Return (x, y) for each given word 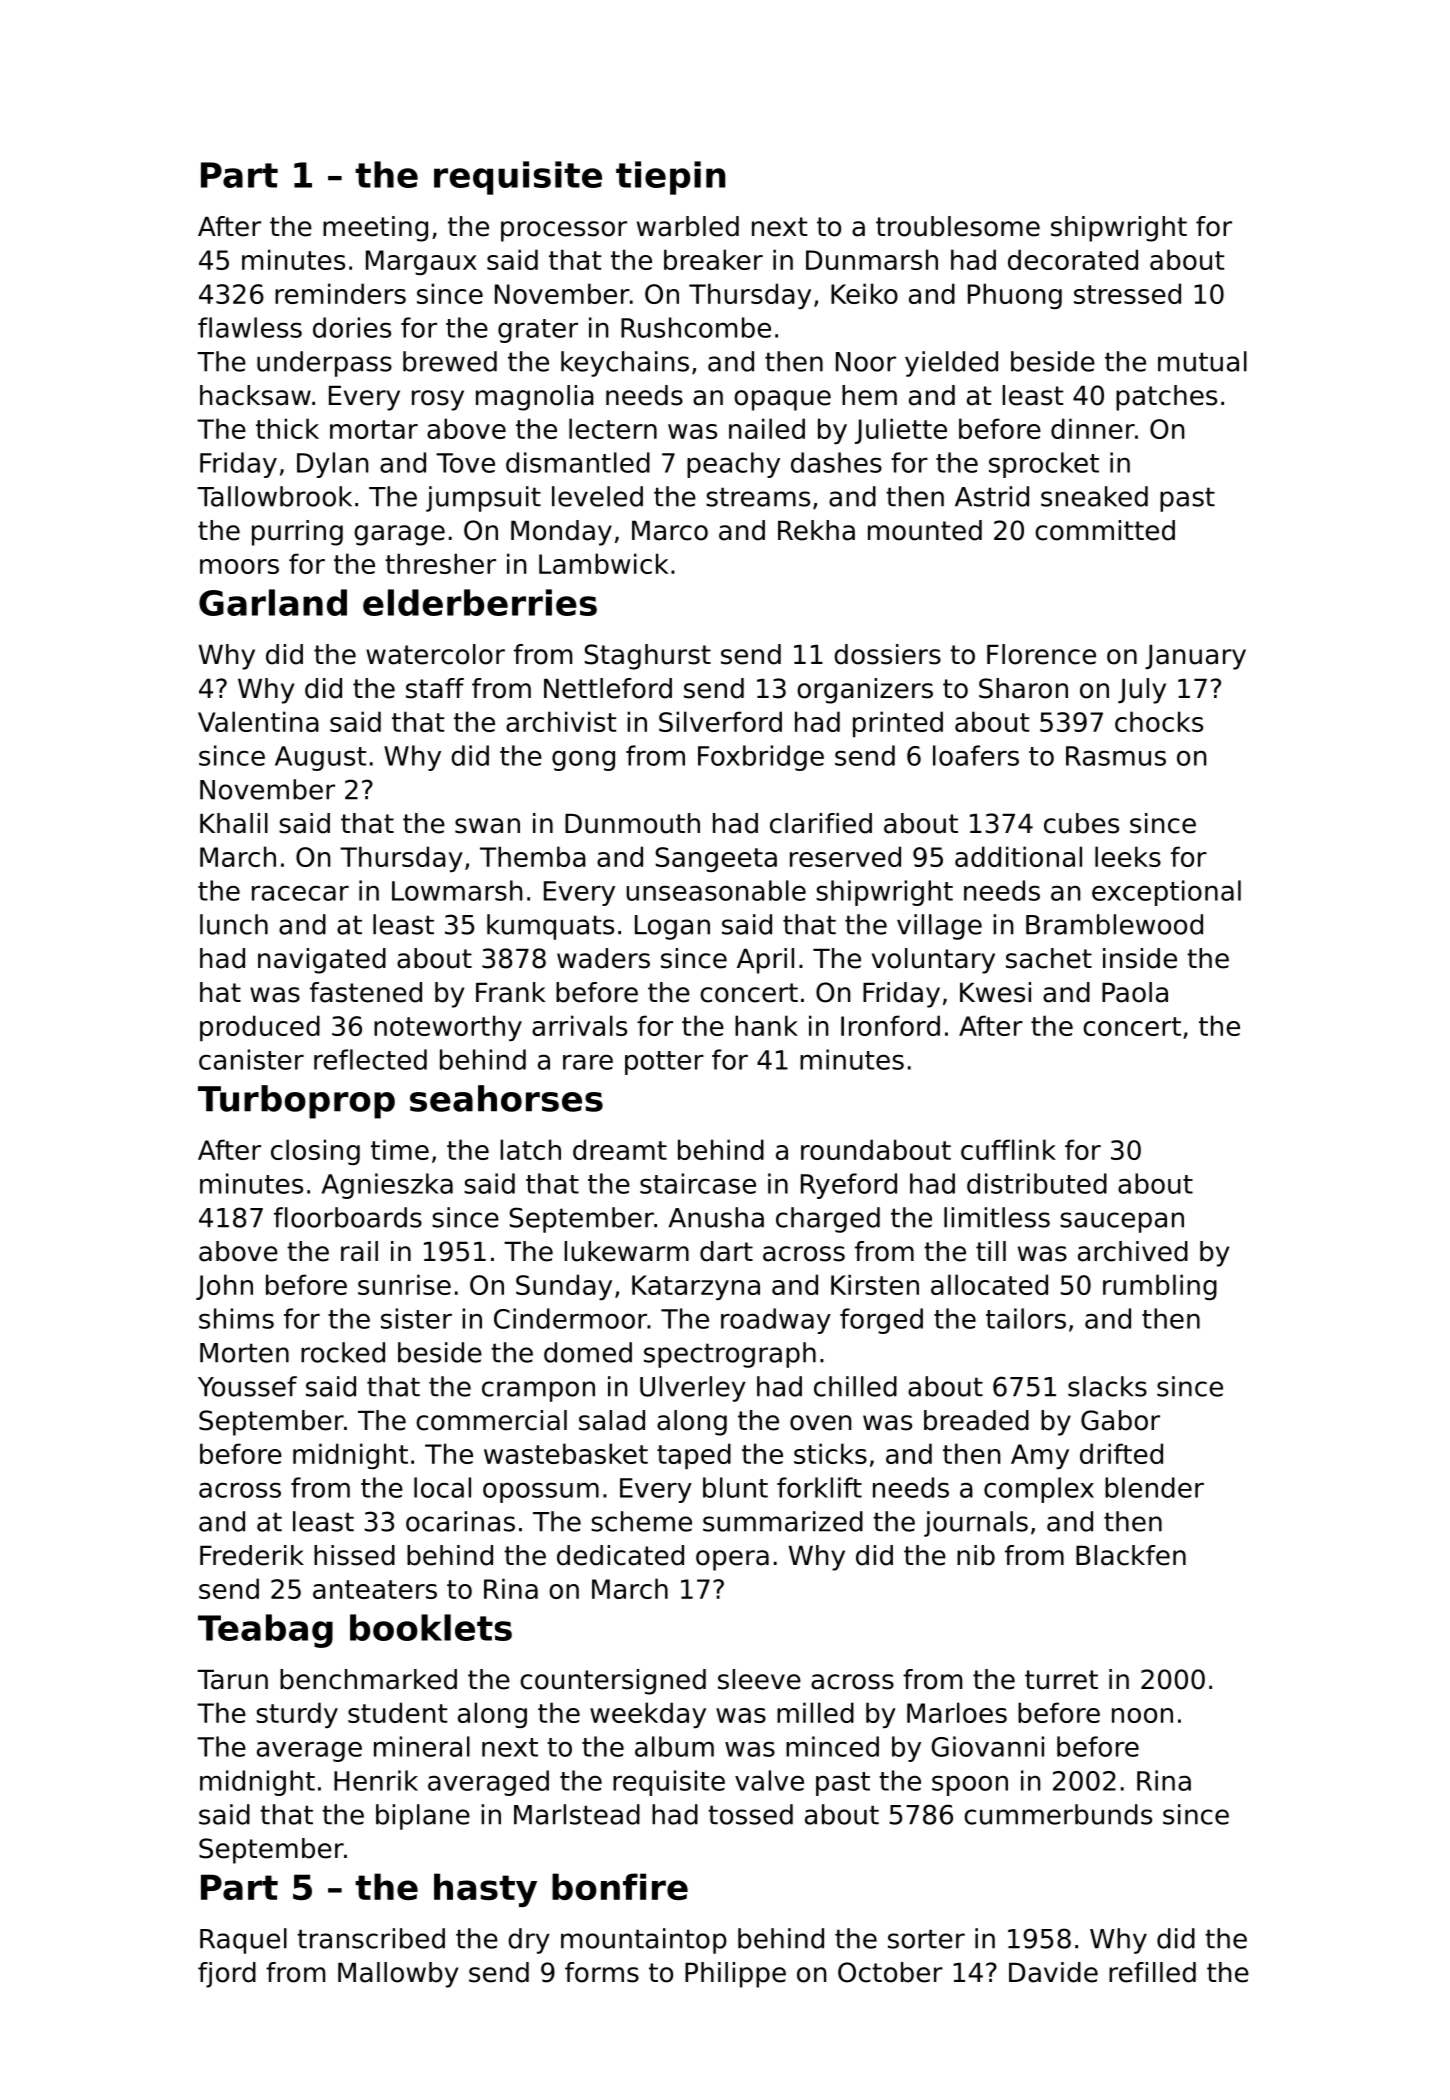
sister (416, 1318)
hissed (354, 1555)
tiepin (671, 178)
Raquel (243, 1941)
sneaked (1094, 496)
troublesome (958, 226)
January (1195, 657)
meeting (375, 229)
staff (435, 688)
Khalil (234, 823)
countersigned (613, 1682)
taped (694, 1456)
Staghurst (648, 657)
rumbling (1160, 1287)
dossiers (887, 654)
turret (1061, 1680)
